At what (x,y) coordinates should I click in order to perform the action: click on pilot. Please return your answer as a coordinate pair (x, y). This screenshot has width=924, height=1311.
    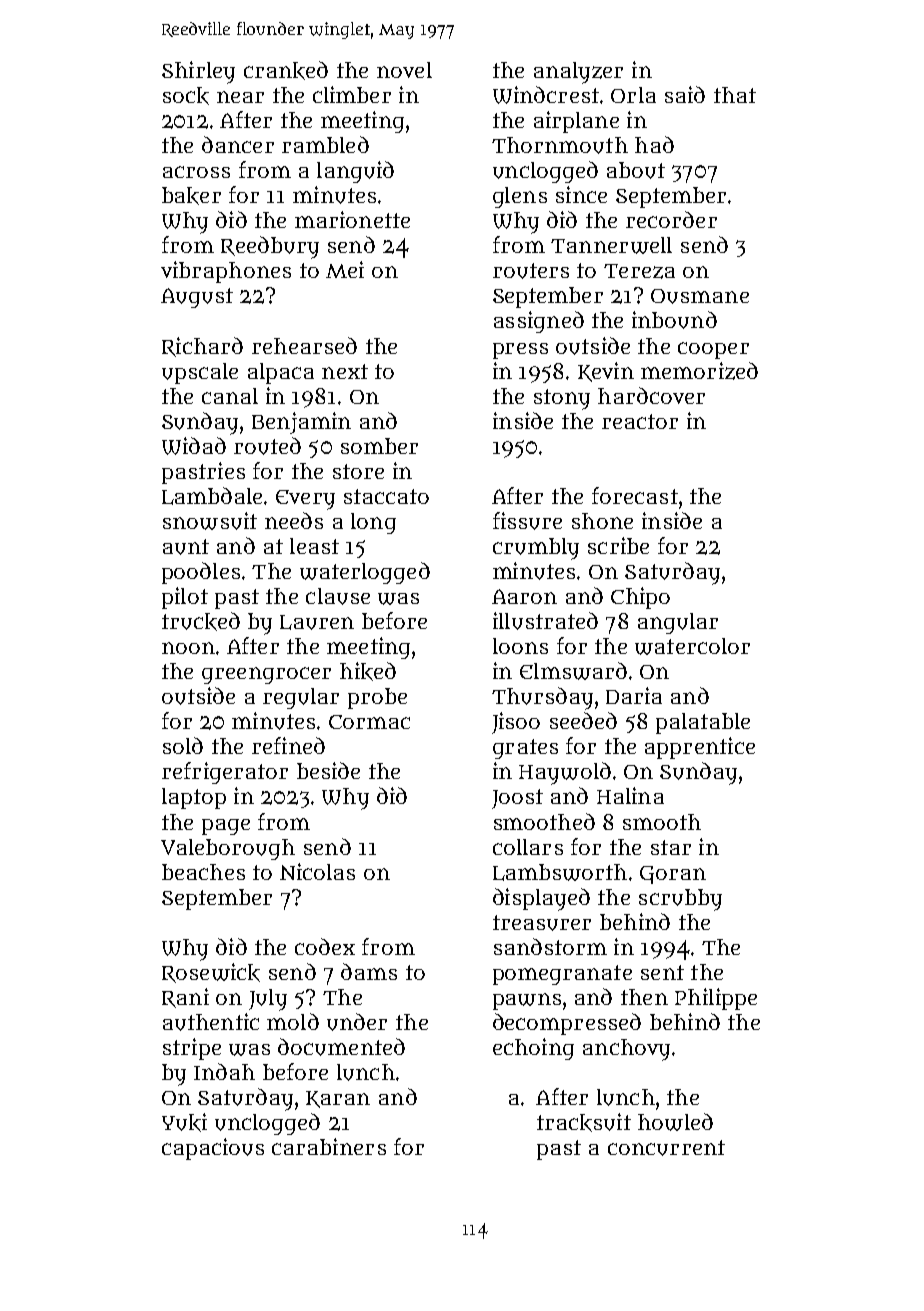
    Looking at the image, I should click on (185, 598).
